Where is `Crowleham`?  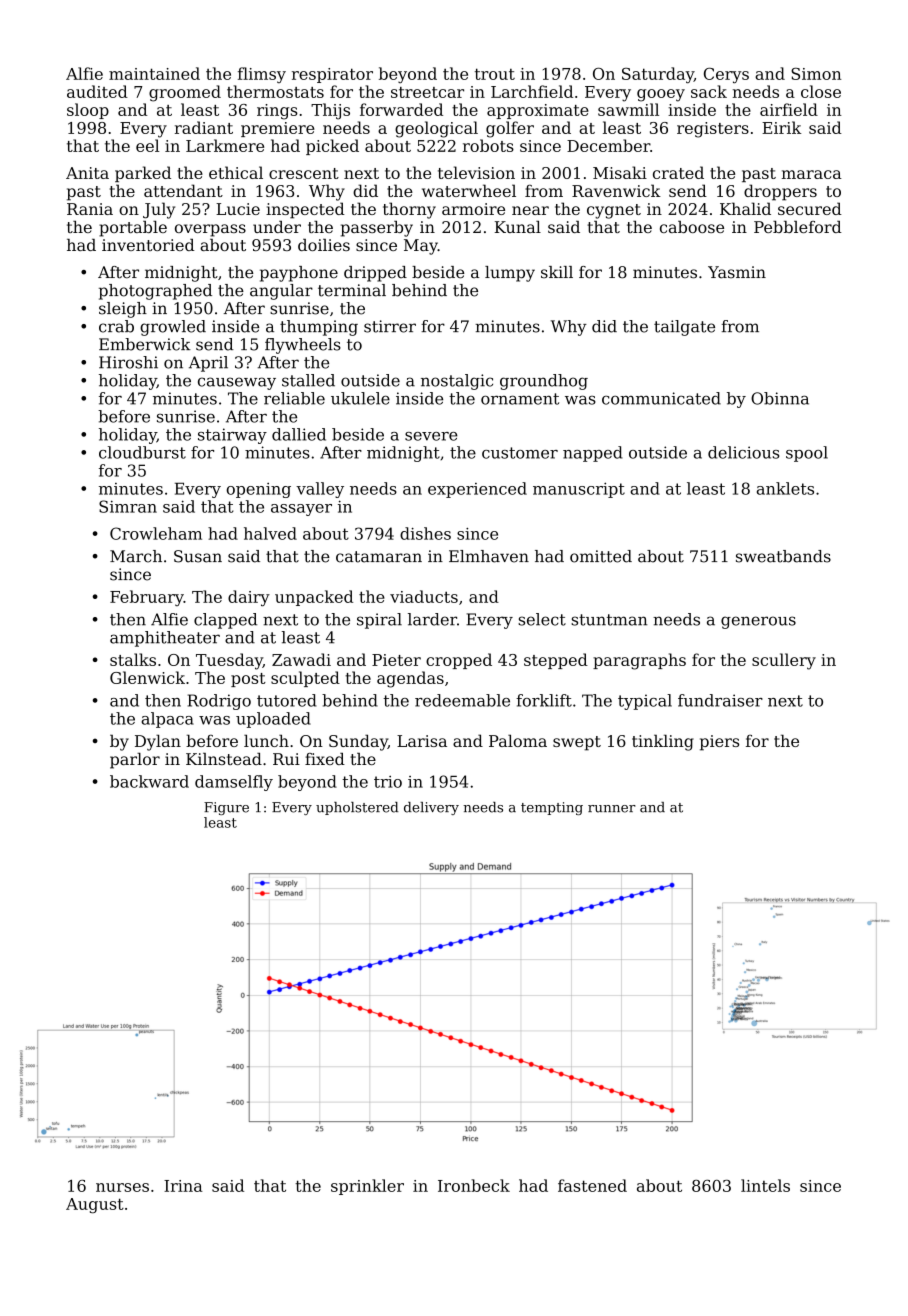 Crowleham is located at coordinates (156, 533).
